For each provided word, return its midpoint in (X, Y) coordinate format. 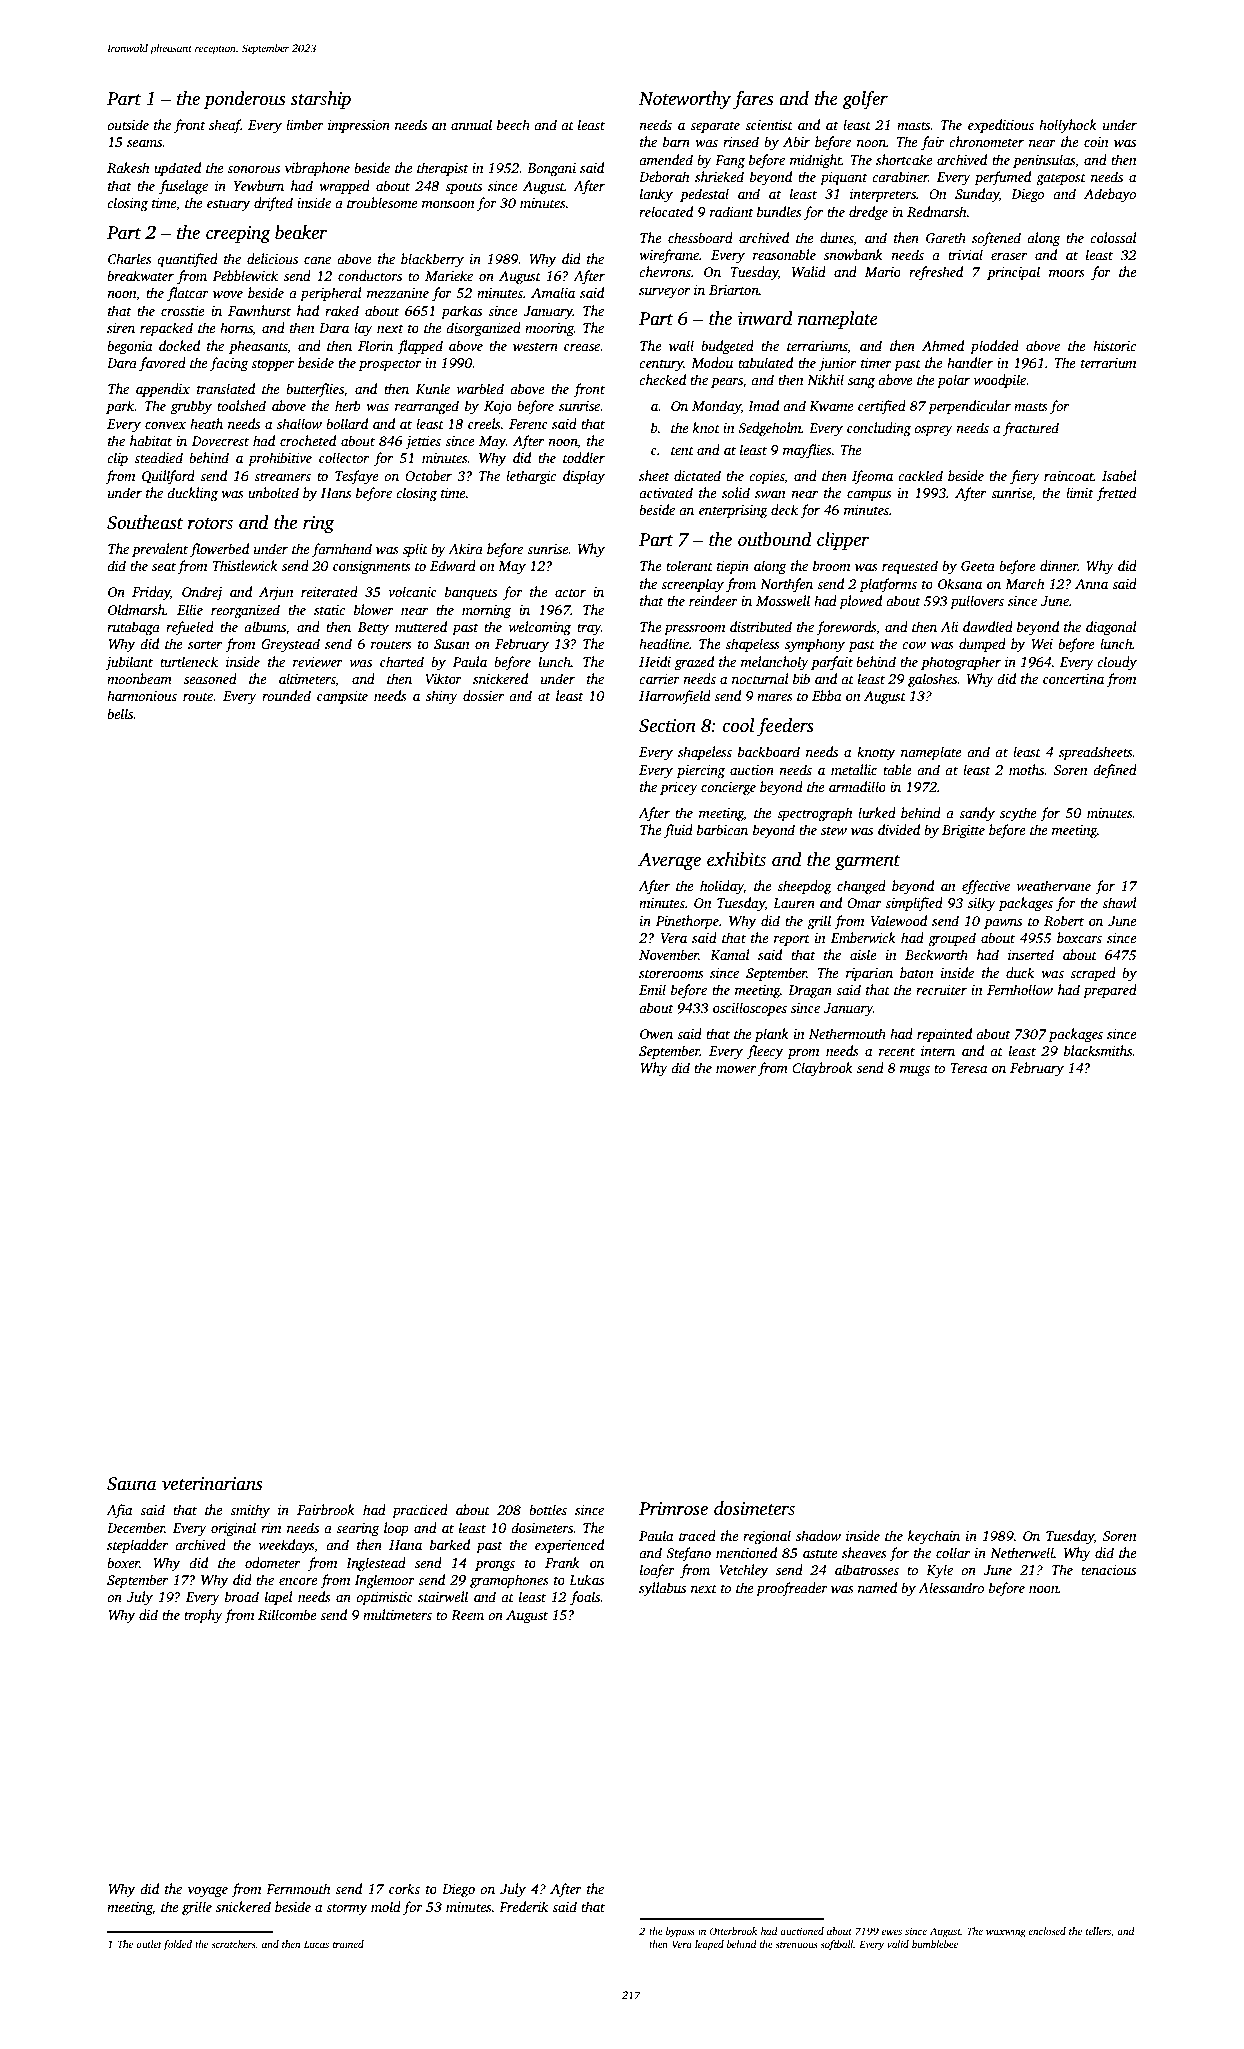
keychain (934, 1537)
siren (121, 328)
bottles (548, 1509)
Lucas (316, 1944)
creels (484, 423)
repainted (944, 1035)
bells (120, 713)
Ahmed (943, 345)
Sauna (132, 1484)
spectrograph (815, 814)
